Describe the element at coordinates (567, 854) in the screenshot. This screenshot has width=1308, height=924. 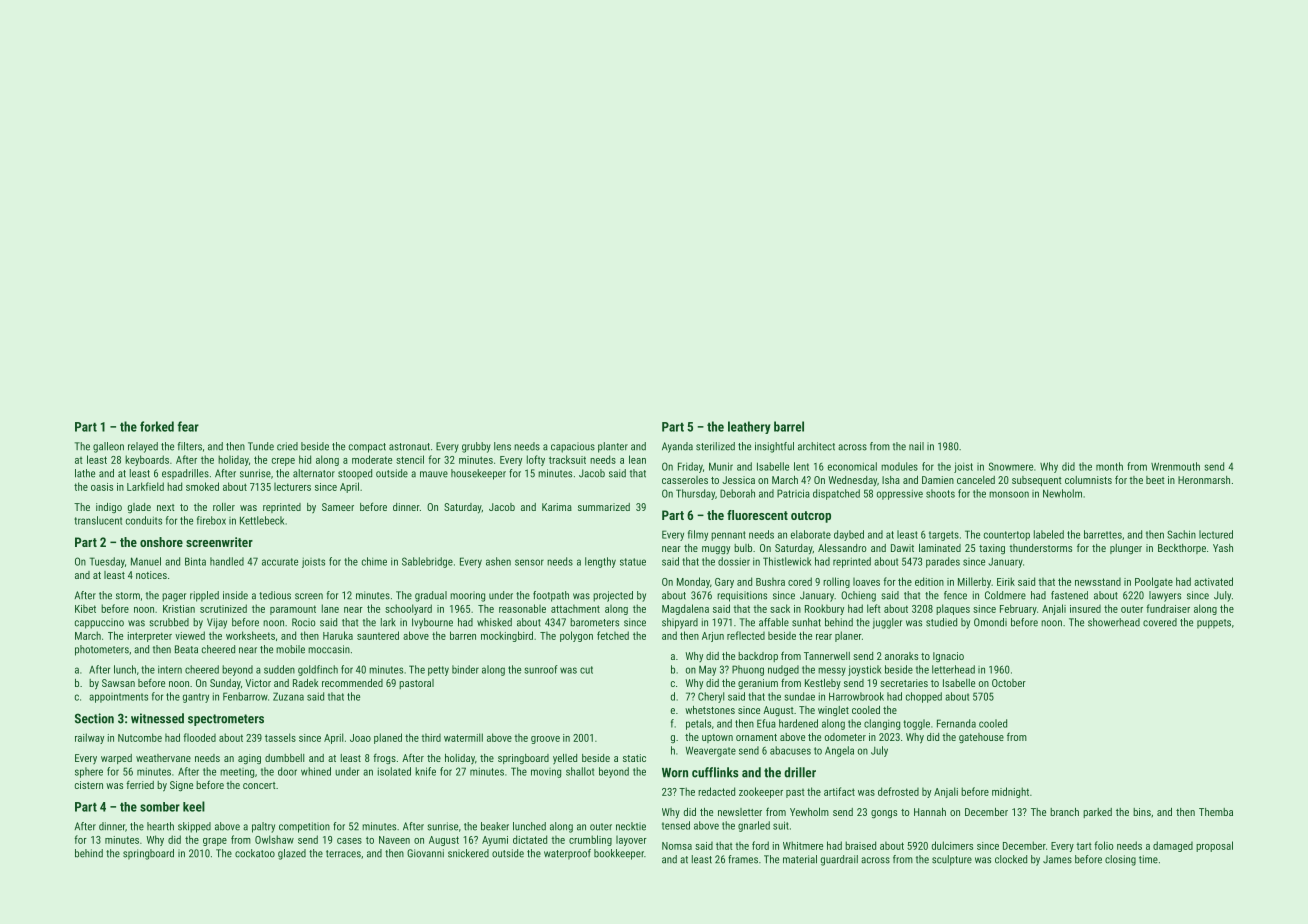
I see `waterproof` at that location.
